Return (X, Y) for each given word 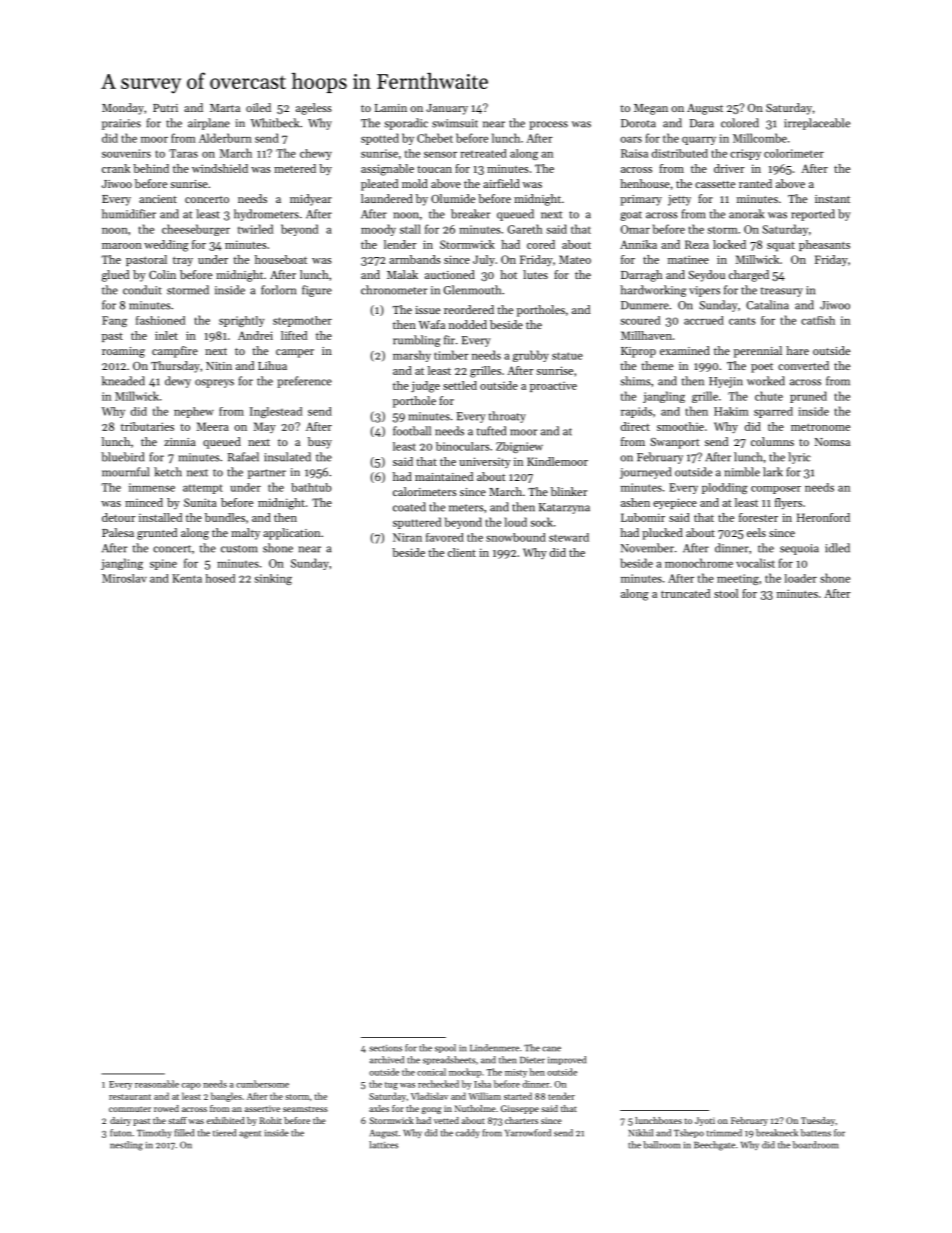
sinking (273, 579)
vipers (704, 291)
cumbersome (262, 1084)
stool (726, 593)
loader (801, 578)
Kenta (187, 578)
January (447, 109)
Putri (165, 108)
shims (635, 381)
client (462, 552)
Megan (651, 109)
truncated (685, 593)
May (265, 427)
